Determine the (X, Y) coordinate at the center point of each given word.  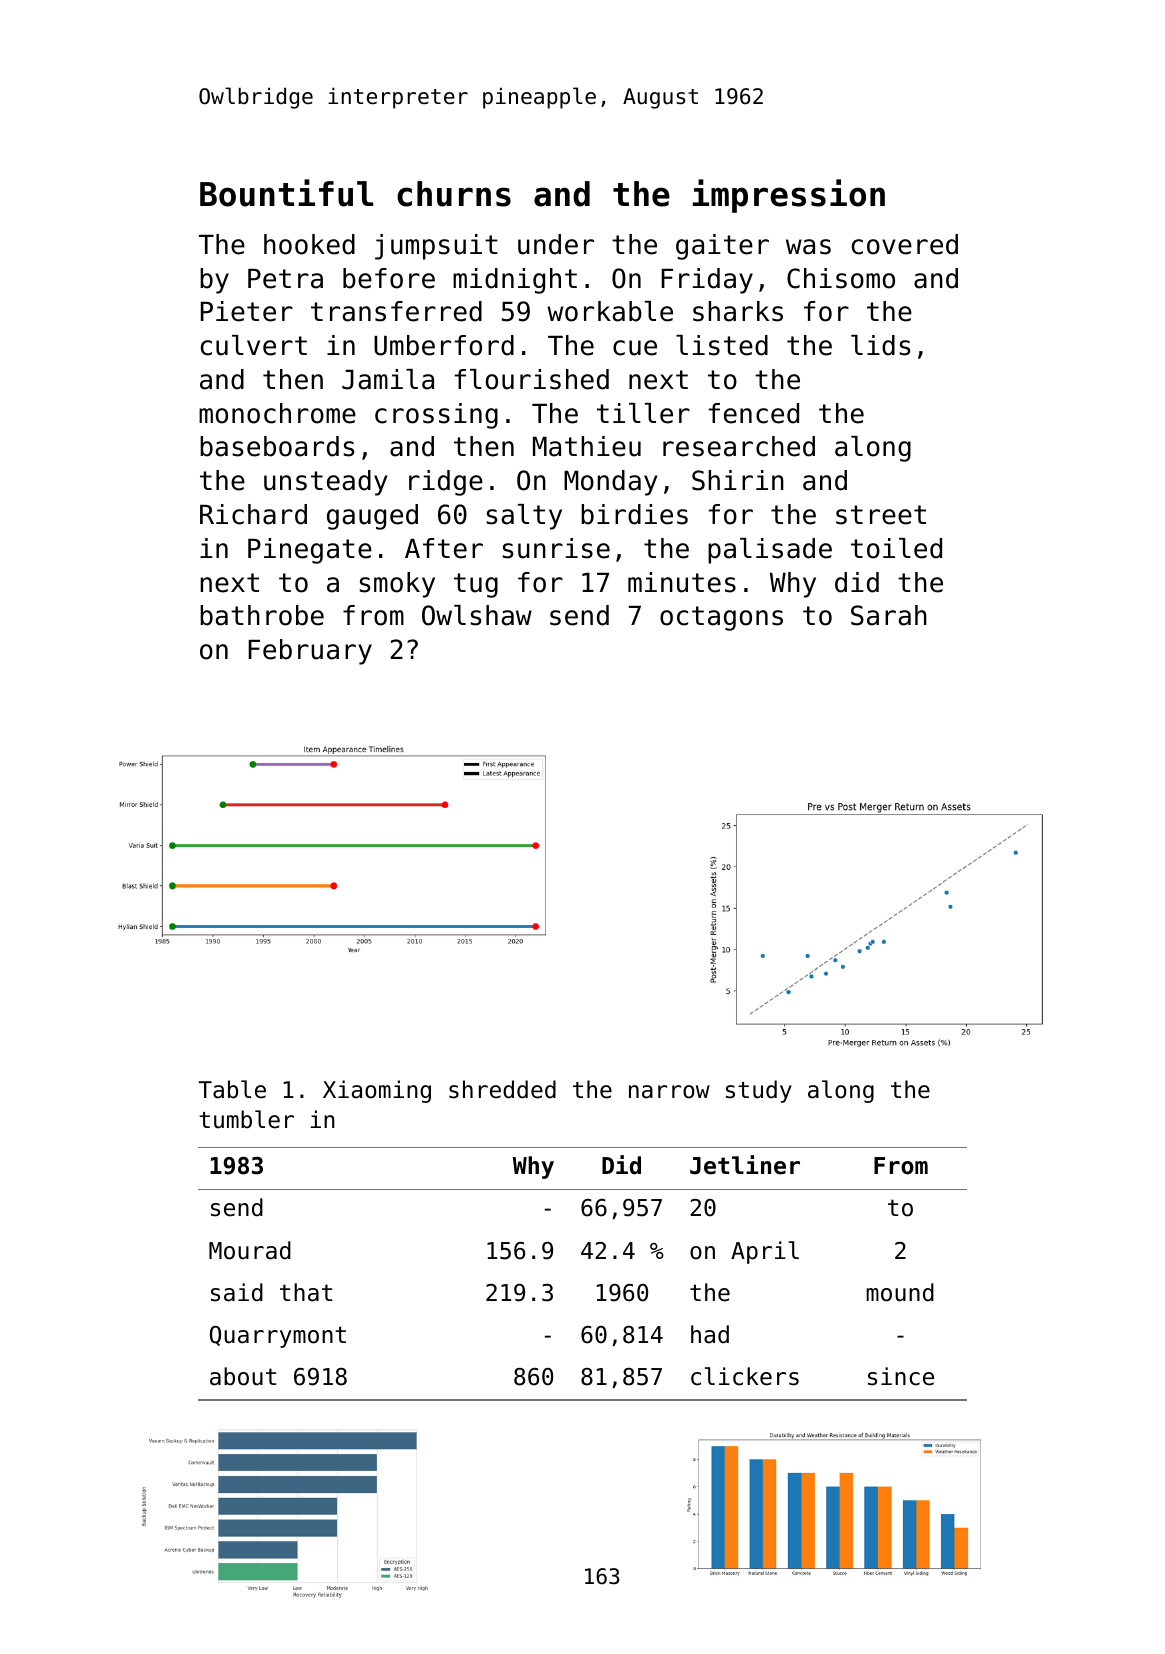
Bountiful (286, 193)
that (306, 1292)
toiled (896, 548)
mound (900, 1292)
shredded (502, 1089)
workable (610, 311)
